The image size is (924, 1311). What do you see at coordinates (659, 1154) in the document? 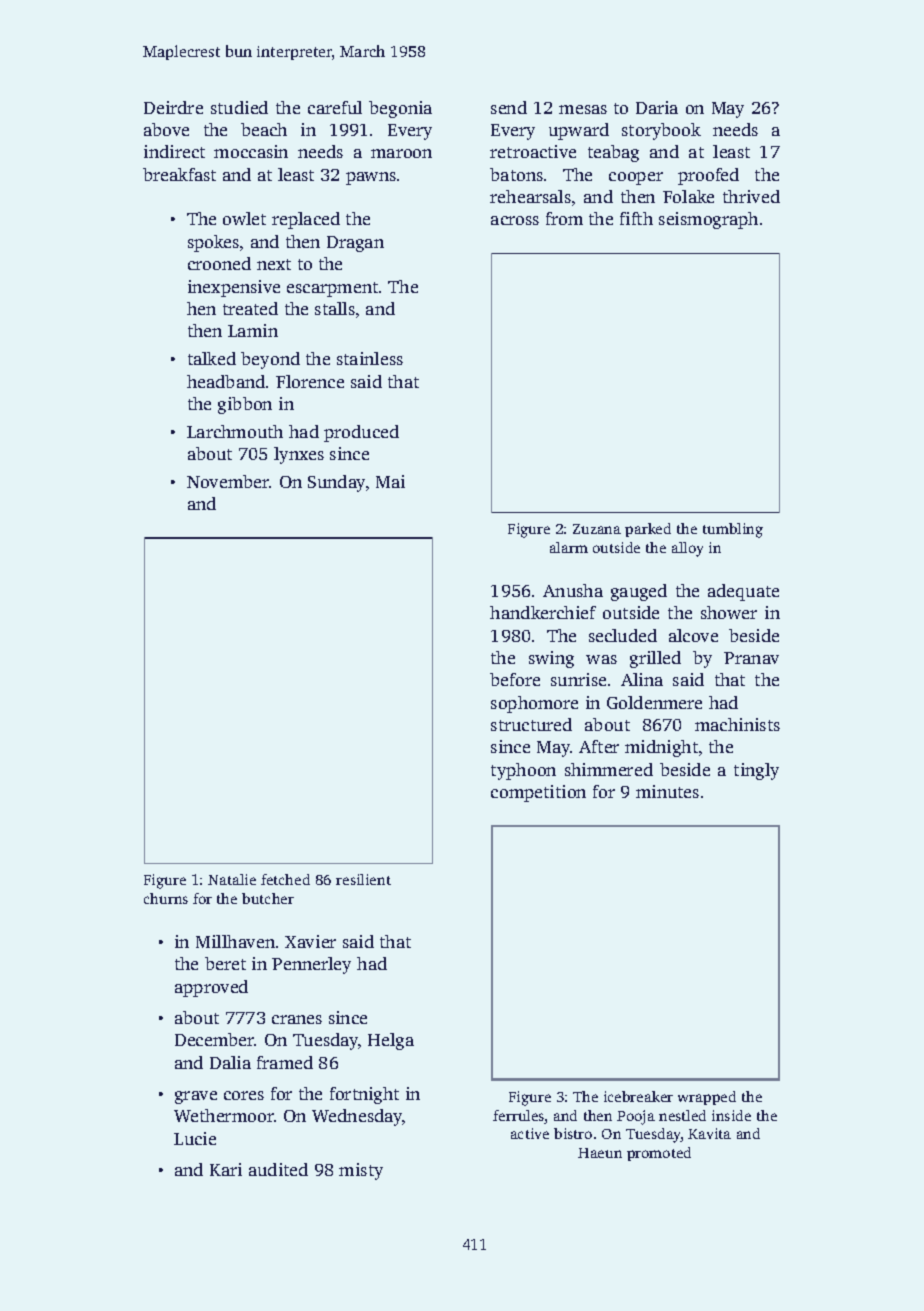
I see `promoted` at bounding box center [659, 1154].
